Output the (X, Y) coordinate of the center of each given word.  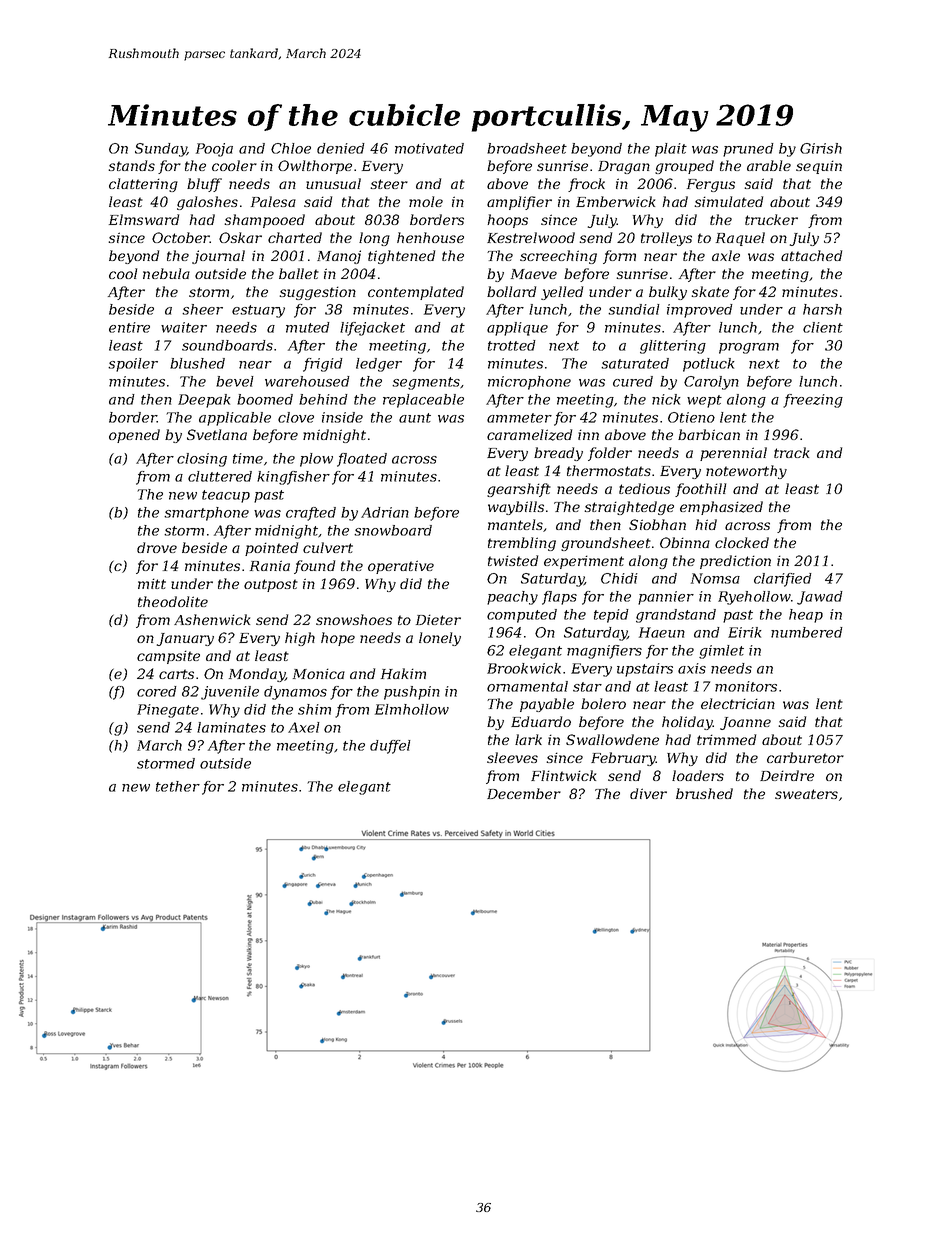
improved (700, 311)
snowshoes (354, 619)
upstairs (645, 670)
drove (157, 547)
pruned (748, 150)
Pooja (214, 150)
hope (338, 639)
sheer (202, 309)
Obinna (685, 542)
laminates (231, 727)
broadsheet (527, 148)
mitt (152, 583)
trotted (512, 345)
